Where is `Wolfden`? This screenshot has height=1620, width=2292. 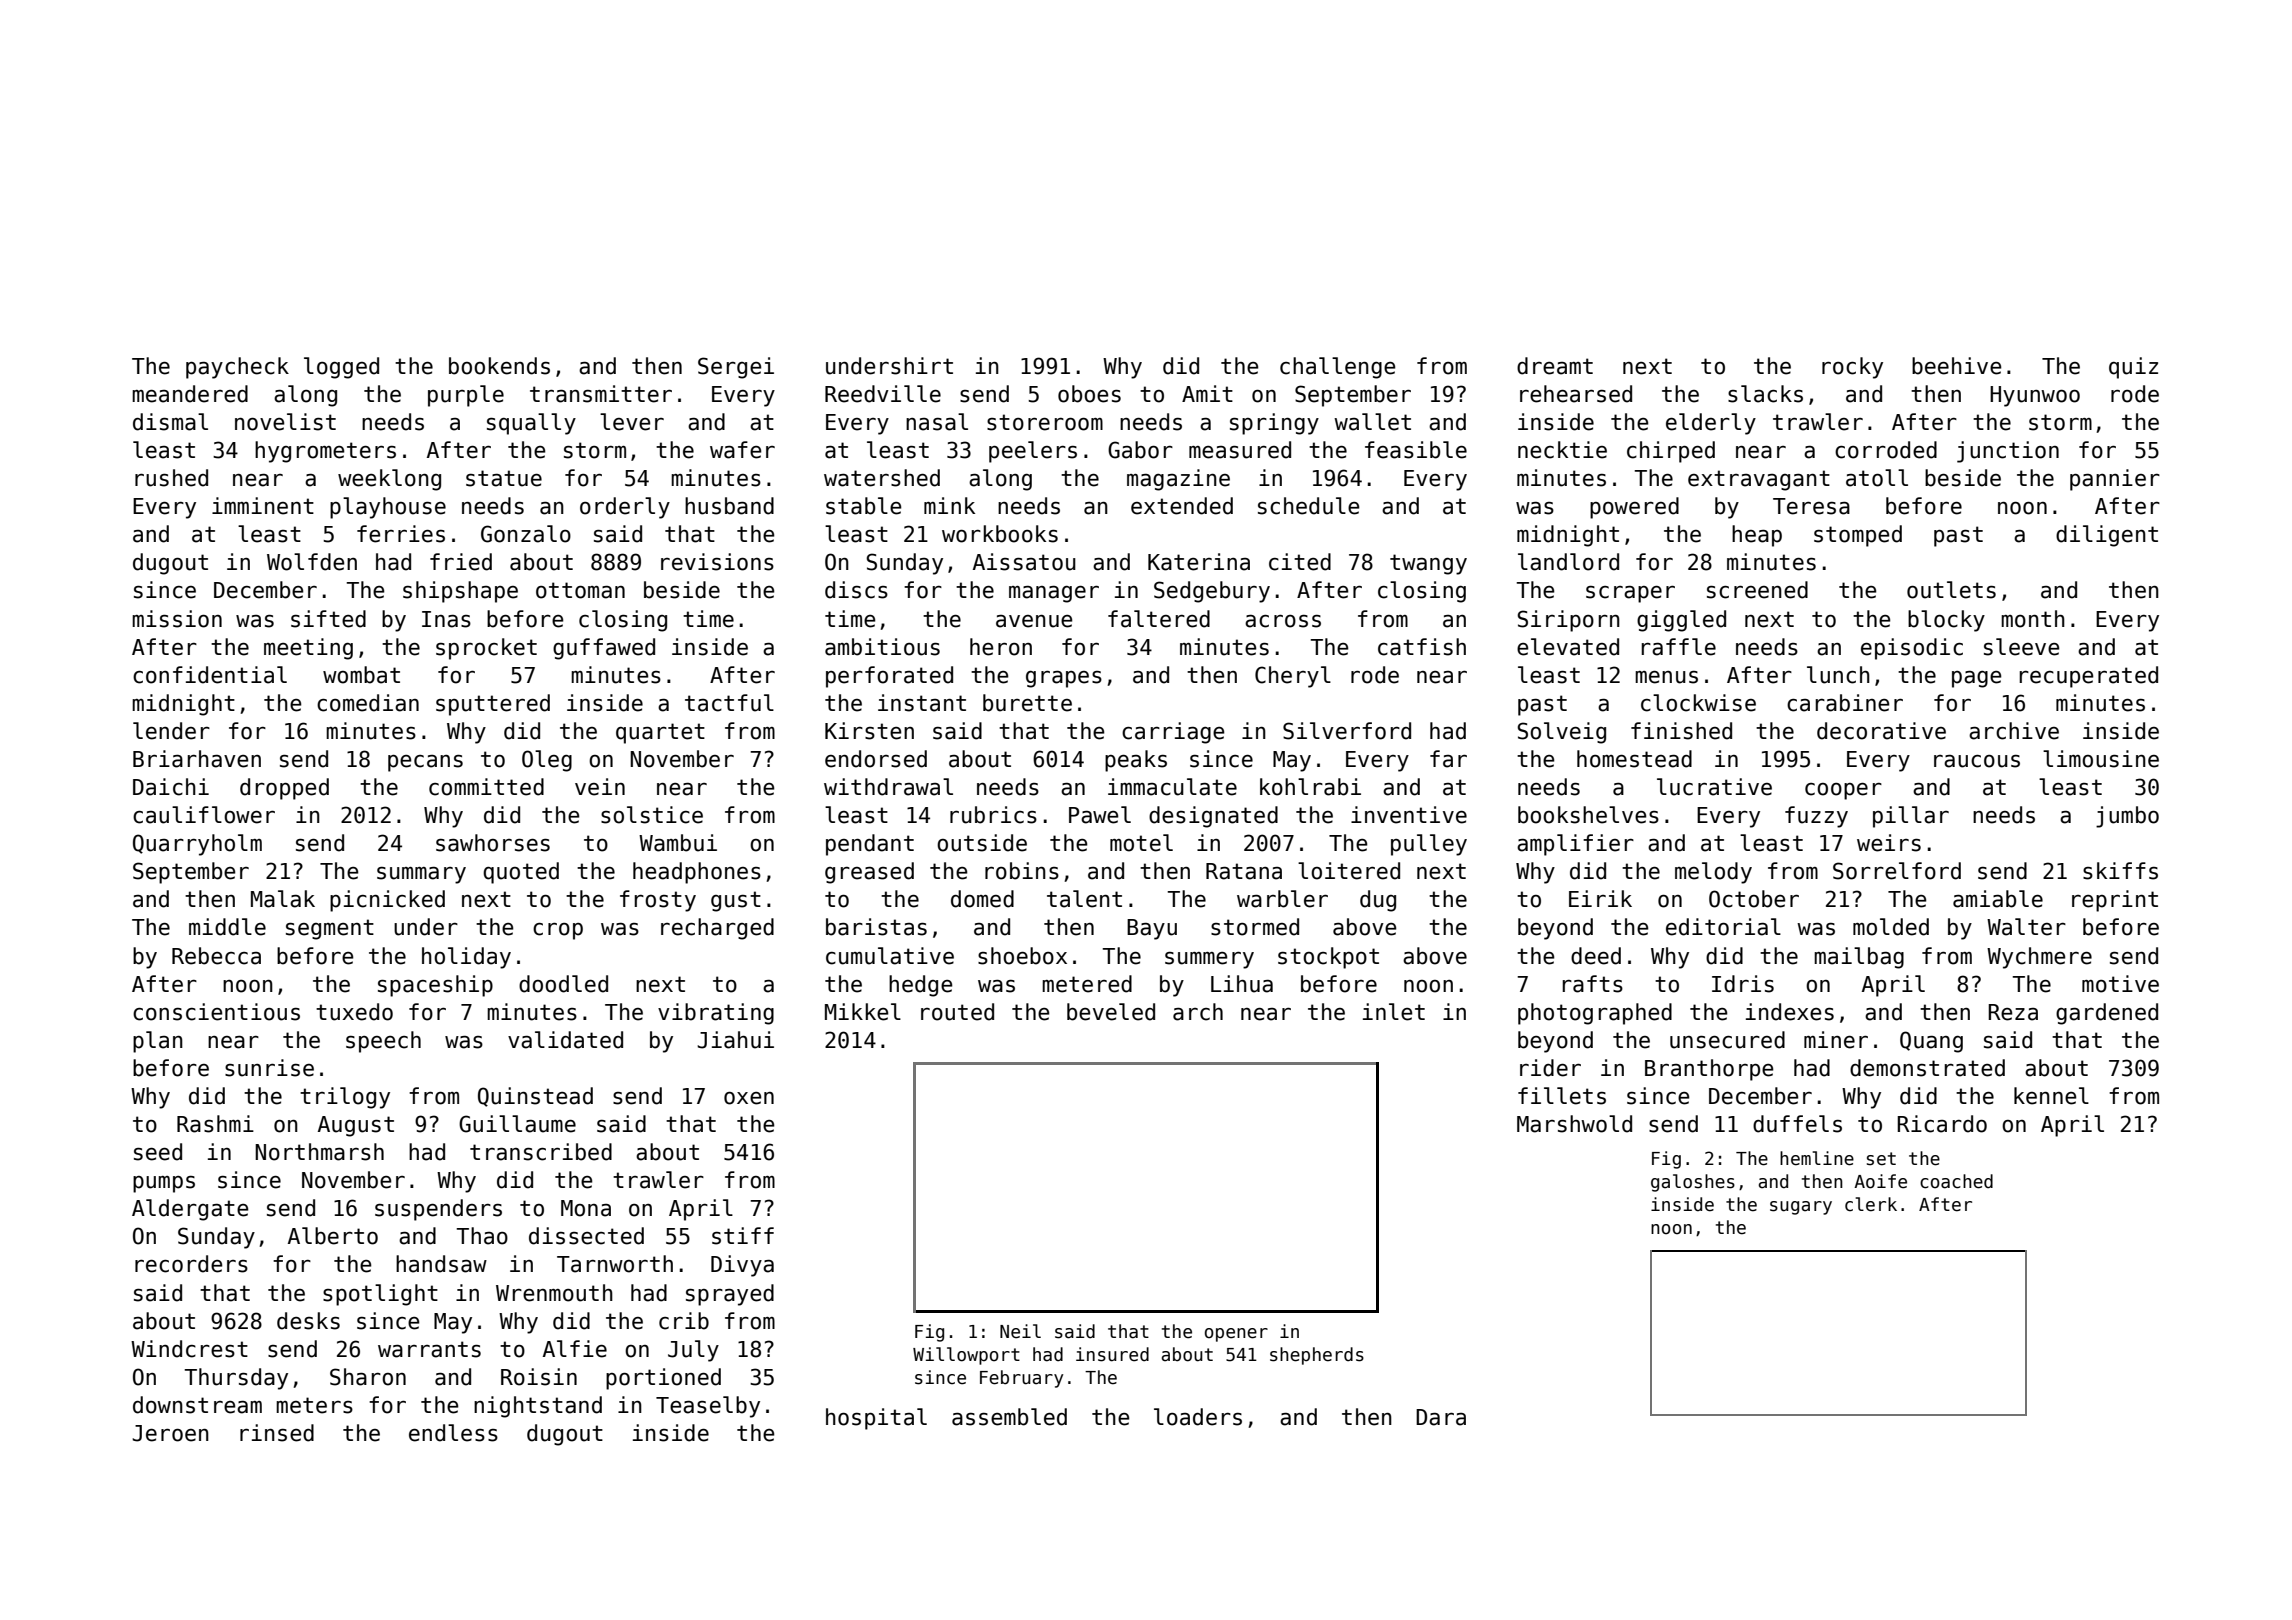
Wolfden is located at coordinates (312, 562).
